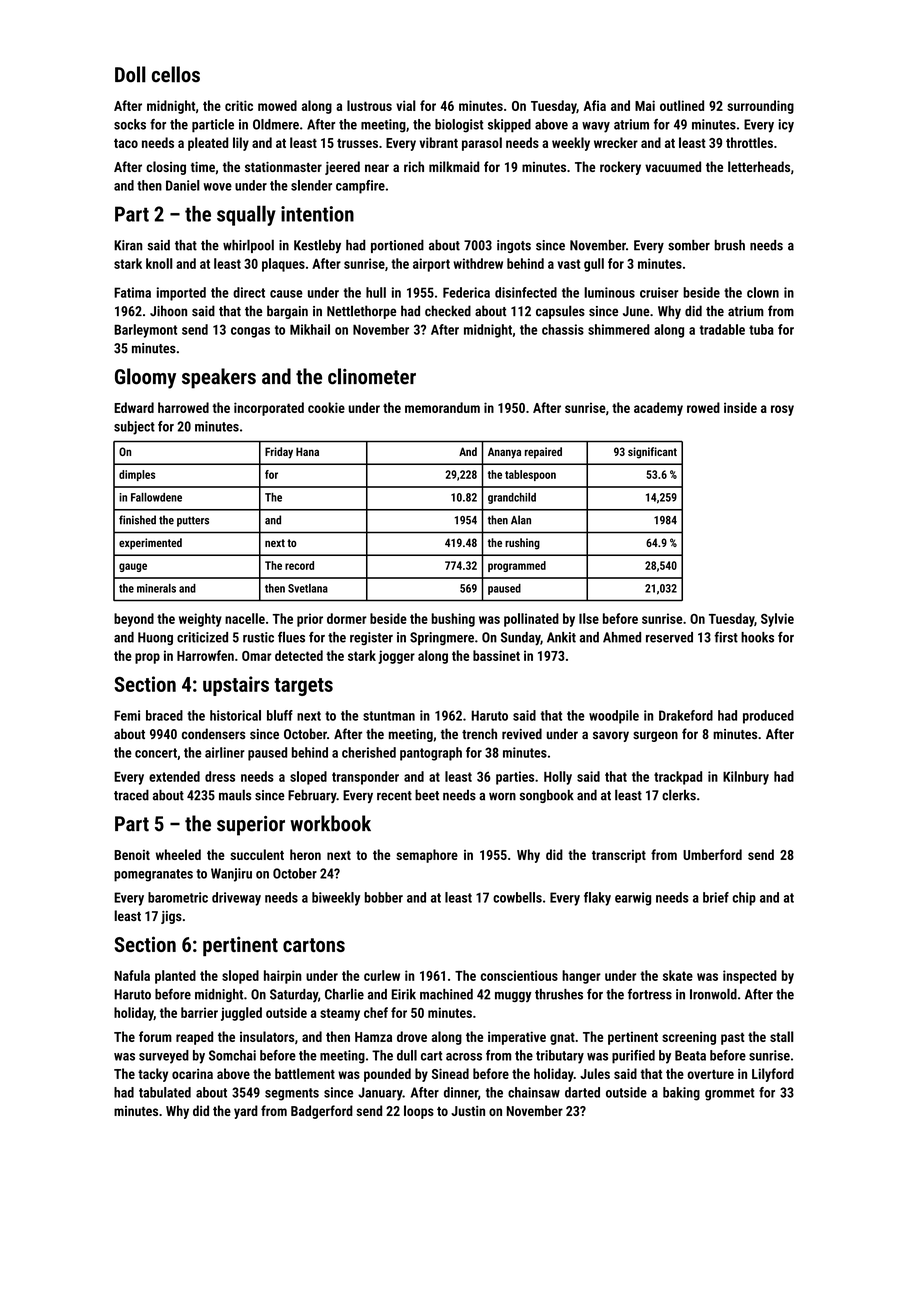 This screenshot has height=1316, width=908. What do you see at coordinates (730, 1094) in the screenshot?
I see `grommet` at bounding box center [730, 1094].
